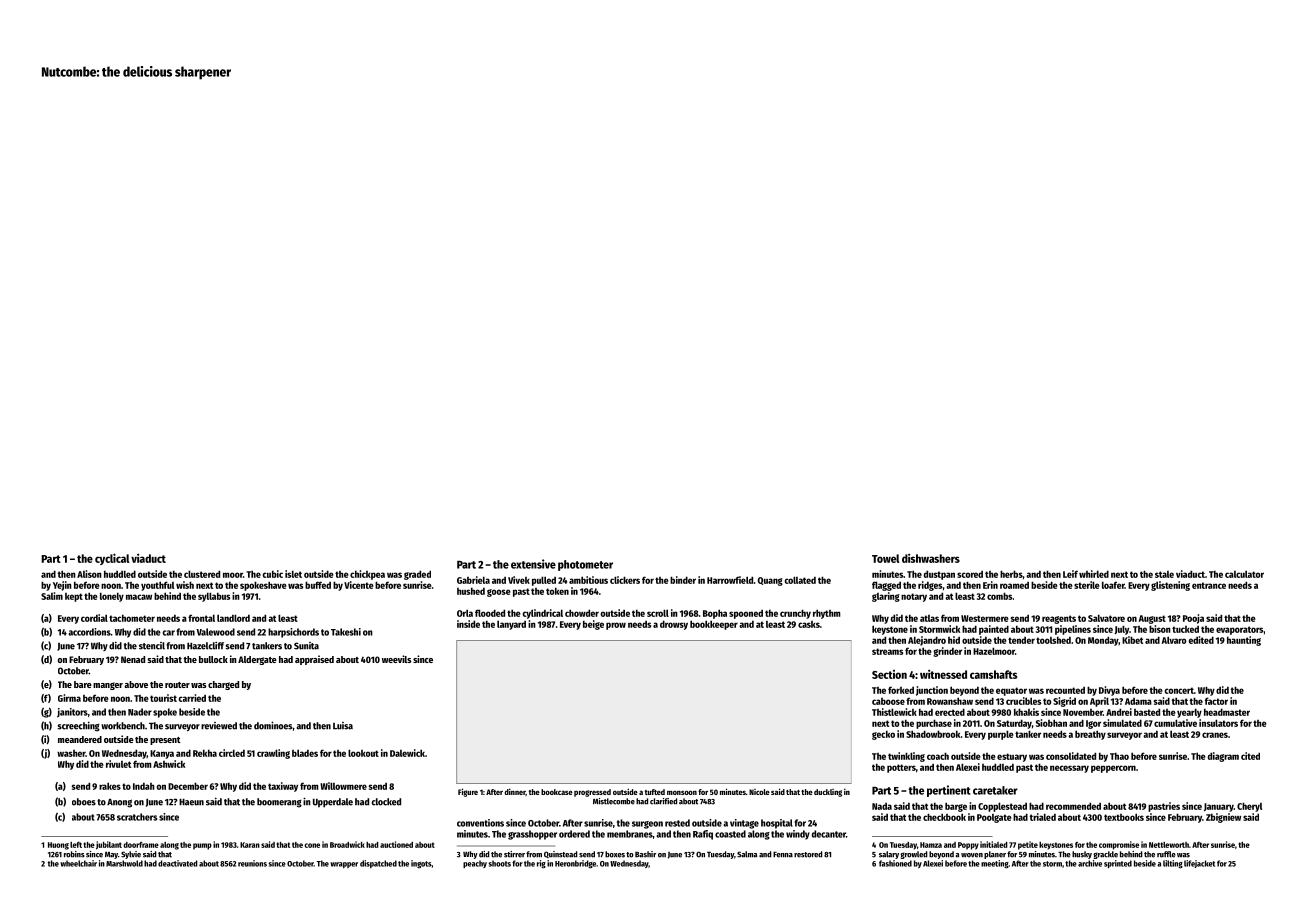 The height and width of the screenshot is (924, 1308). I want to click on windy, so click(798, 835).
